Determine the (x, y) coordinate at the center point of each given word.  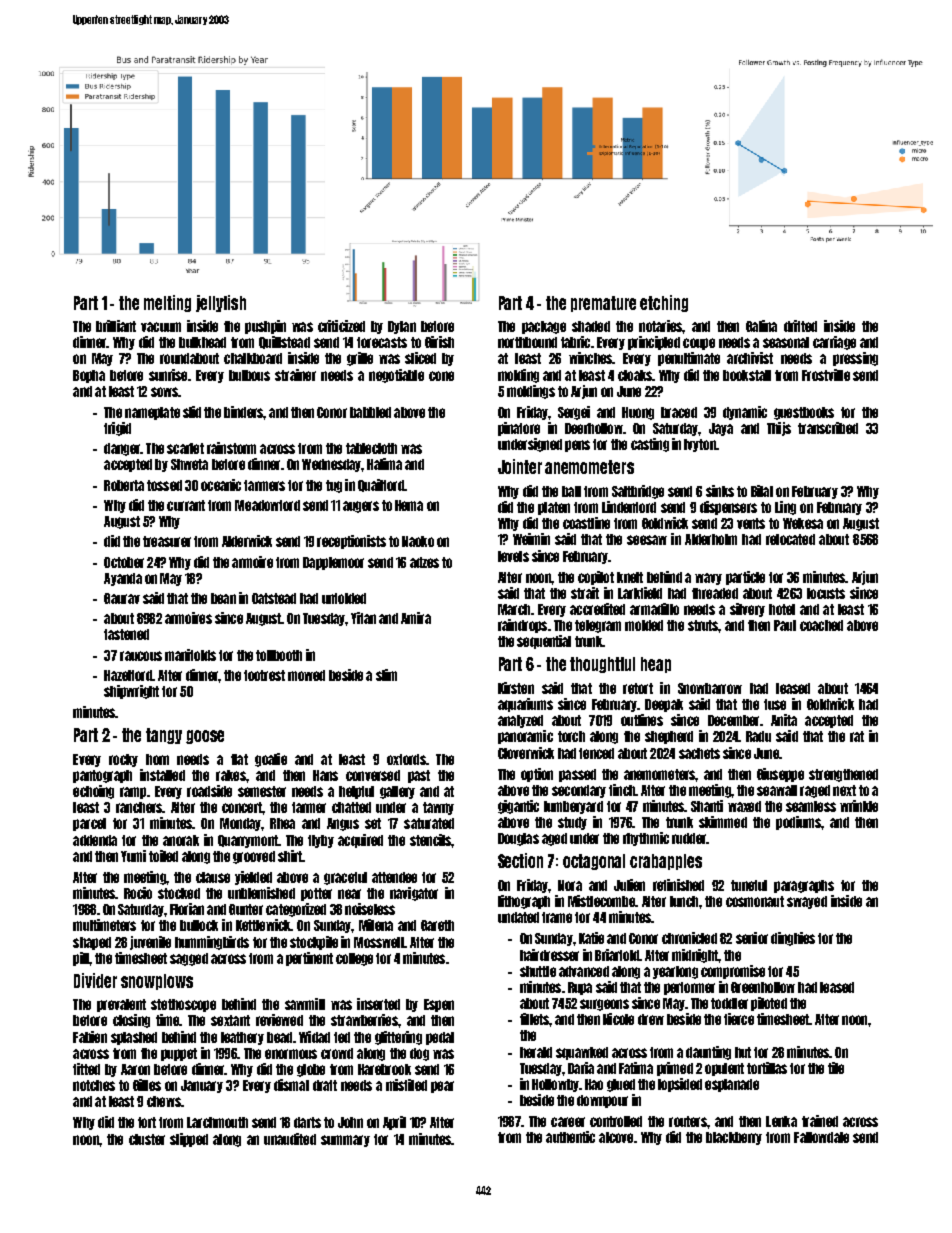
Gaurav (122, 598)
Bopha (89, 376)
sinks (720, 491)
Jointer (520, 466)
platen (554, 508)
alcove (616, 1137)
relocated (790, 539)
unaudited (290, 1139)
